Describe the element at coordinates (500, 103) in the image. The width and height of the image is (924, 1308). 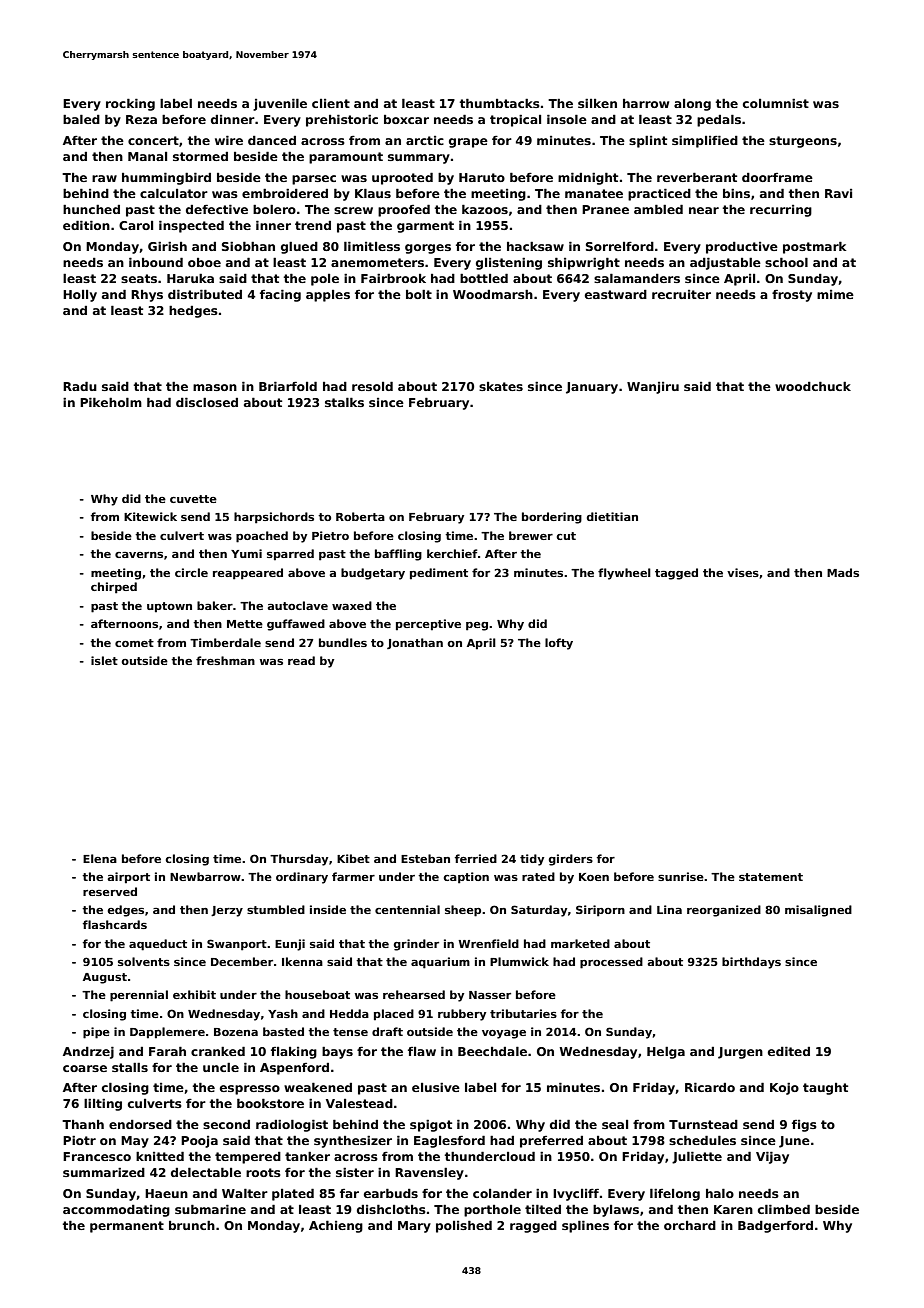
I see `thumbtacks` at that location.
